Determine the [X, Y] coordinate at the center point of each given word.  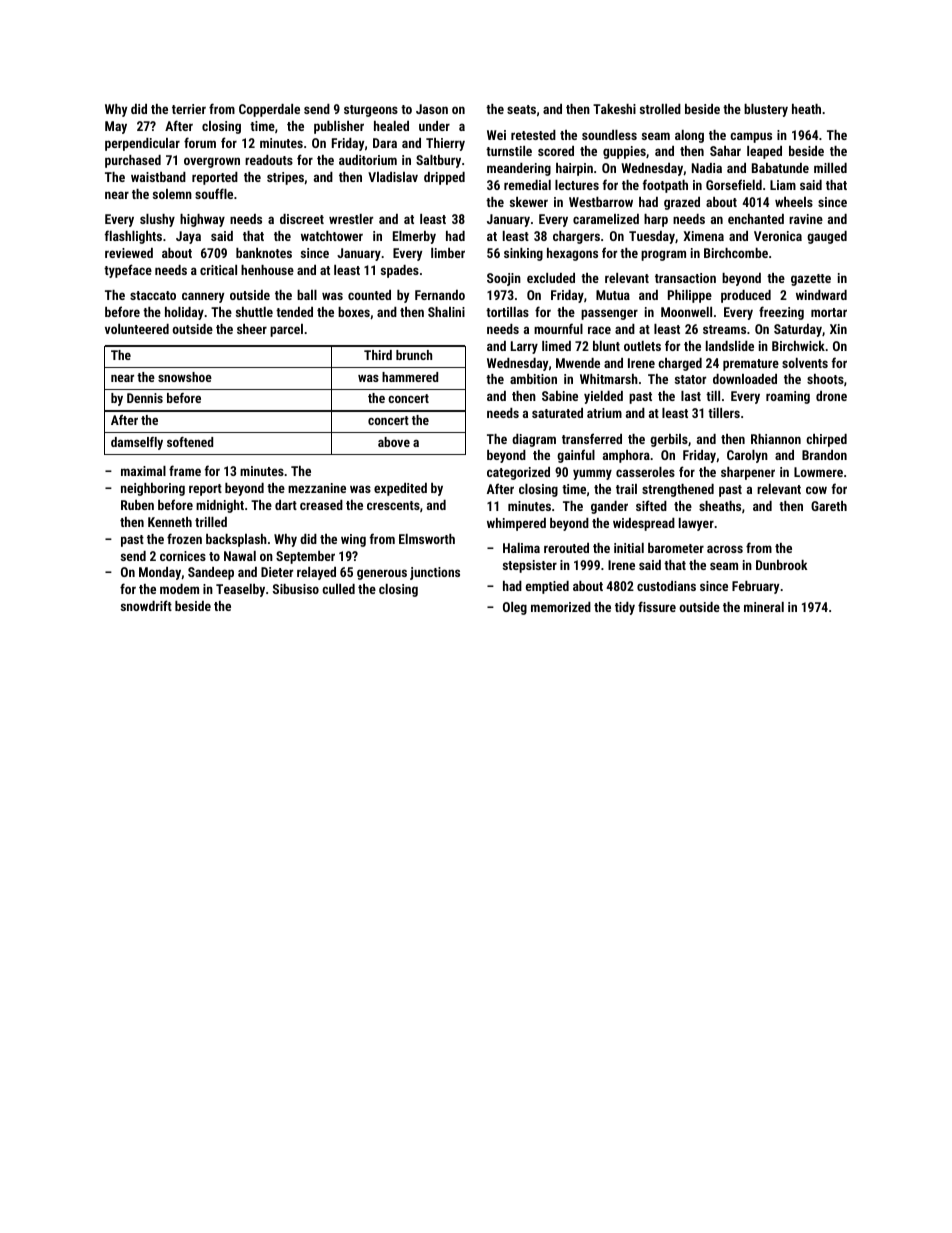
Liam [783, 185]
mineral [764, 607]
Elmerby [414, 237]
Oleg [515, 608]
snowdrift [146, 605]
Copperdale [269, 110]
